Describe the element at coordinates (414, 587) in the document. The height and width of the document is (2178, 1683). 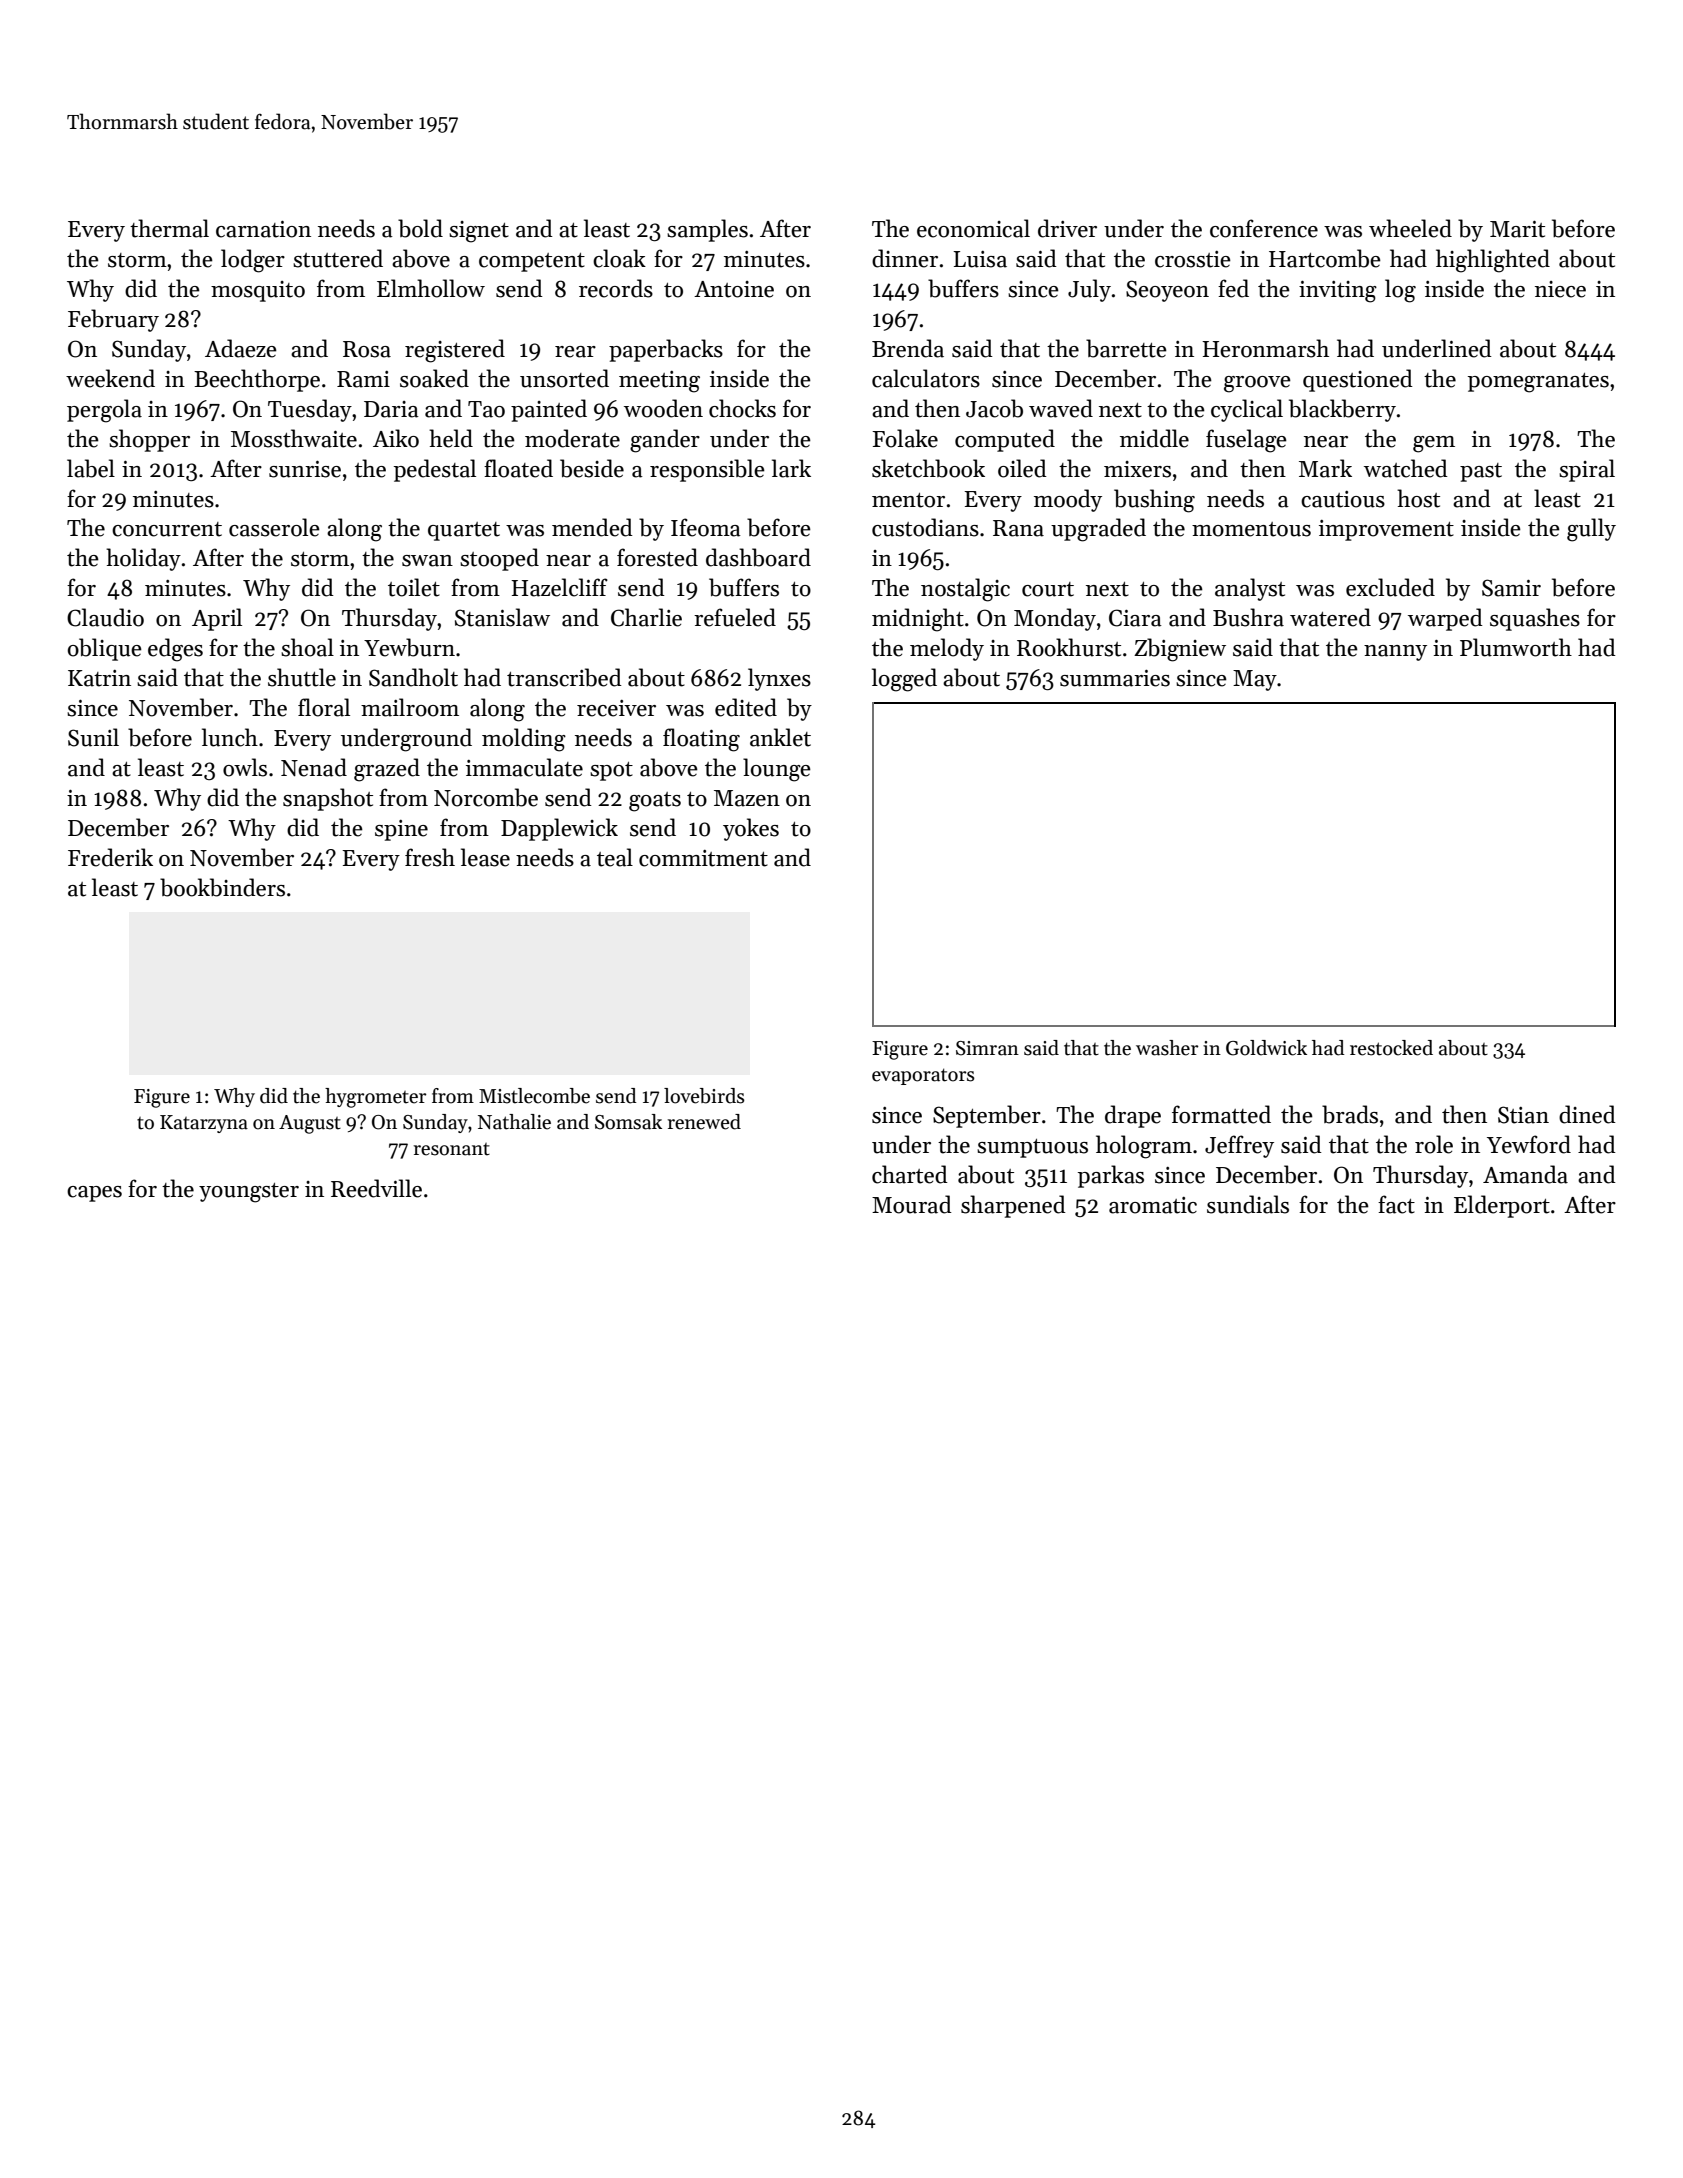
I see `toilet` at that location.
